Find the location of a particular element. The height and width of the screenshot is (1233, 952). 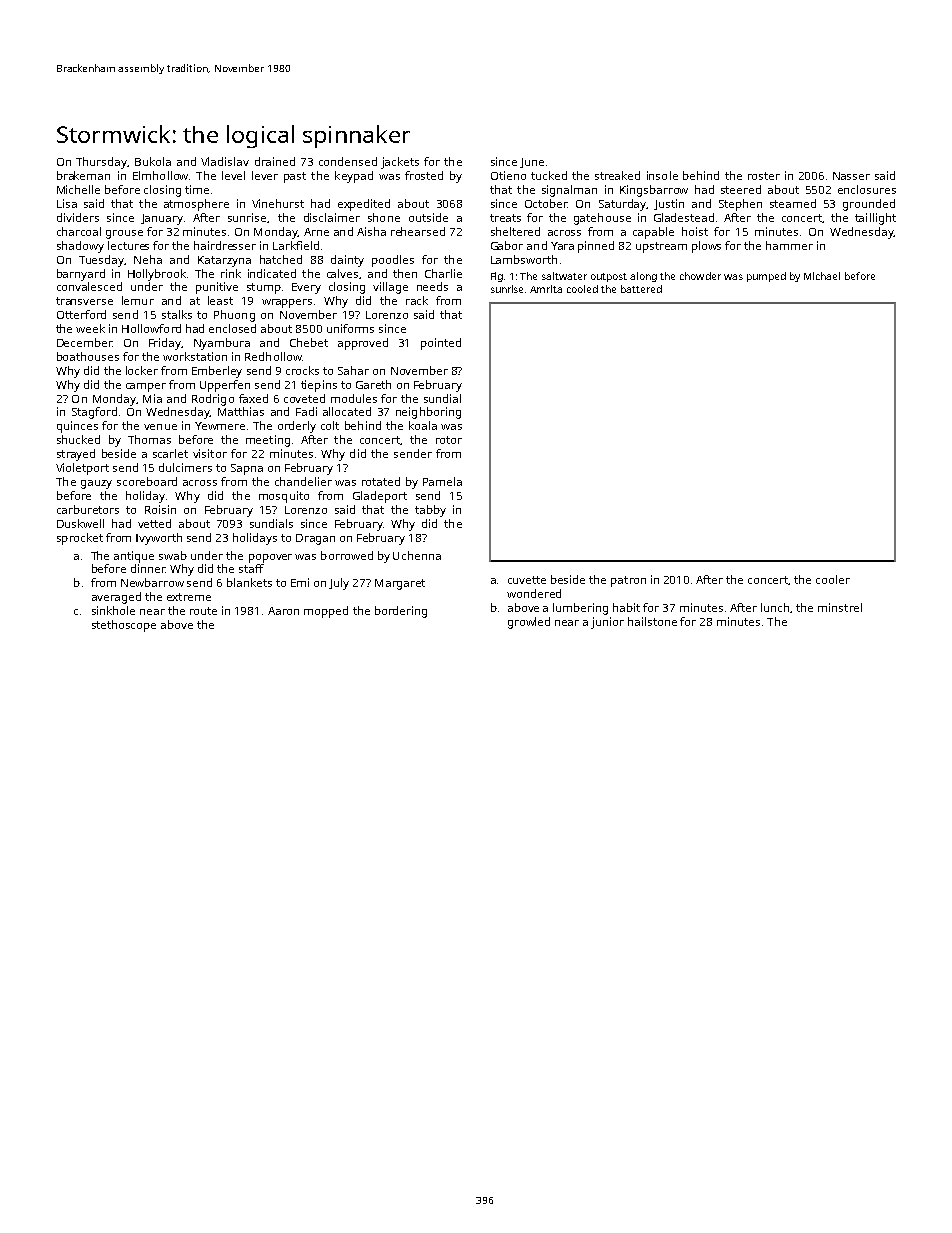

growled is located at coordinates (529, 623).
